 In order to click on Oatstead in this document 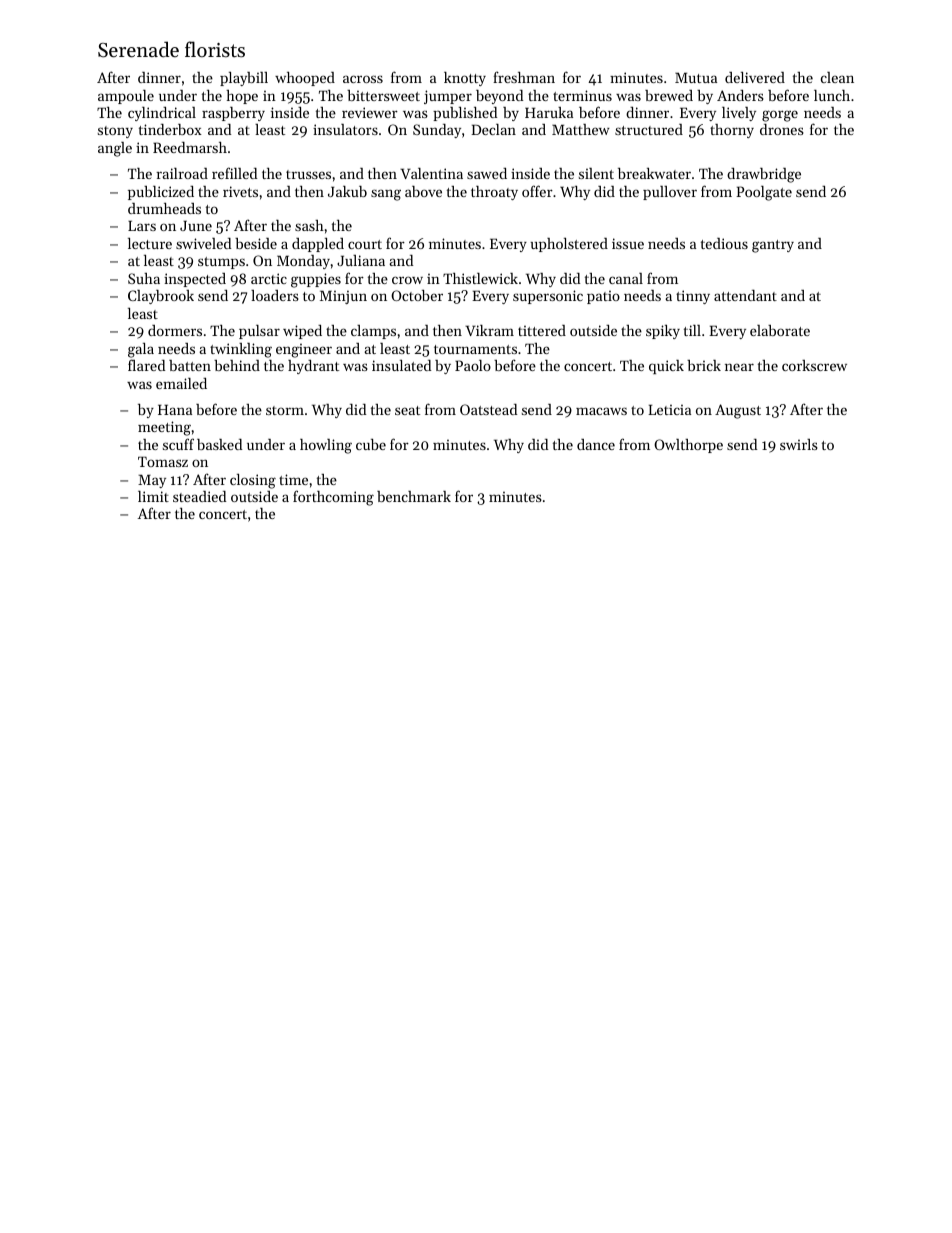, I will do `click(488, 409)`.
